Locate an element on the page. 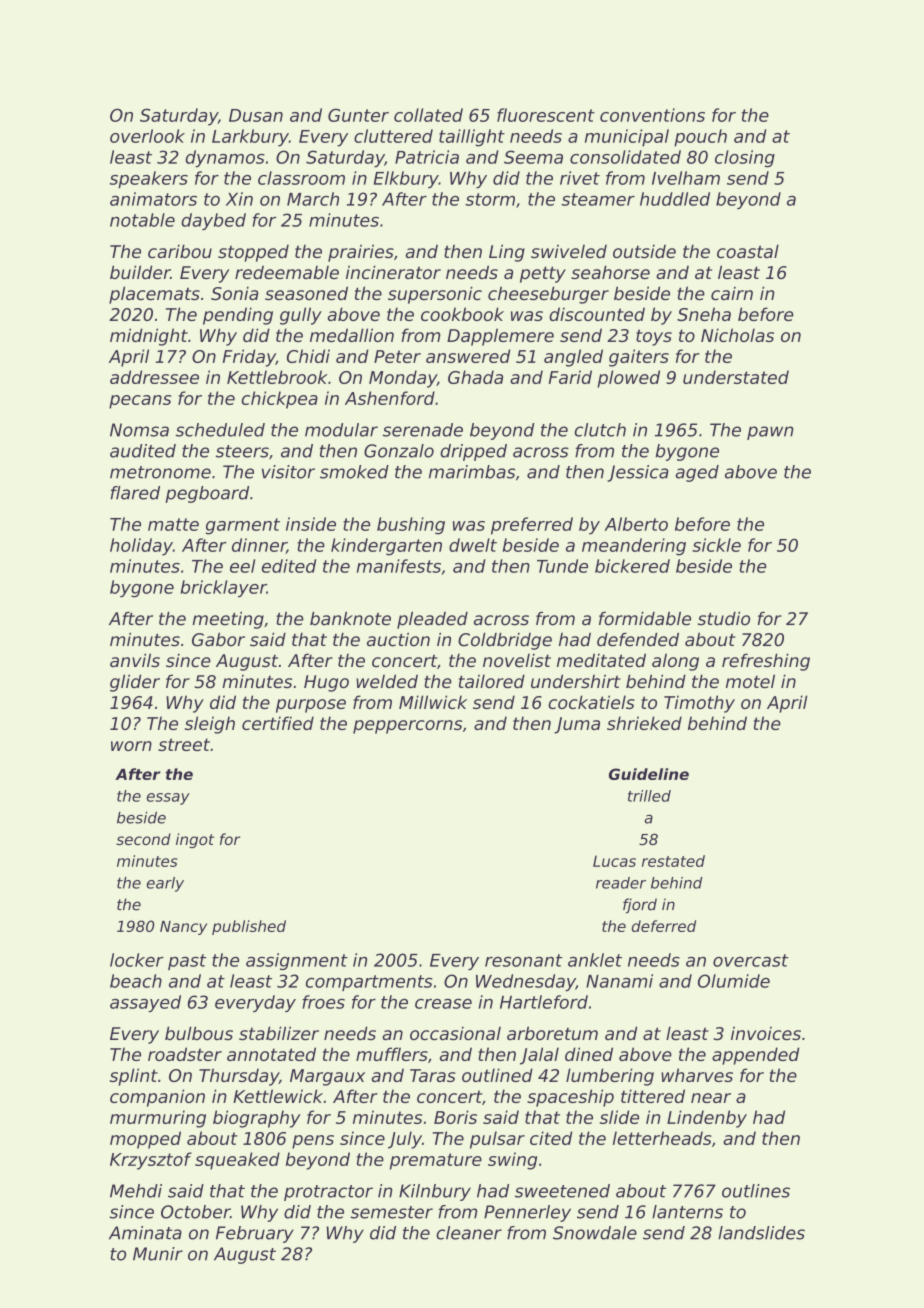 Image resolution: width=924 pixels, height=1308 pixels. assignment is located at coordinates (297, 961).
